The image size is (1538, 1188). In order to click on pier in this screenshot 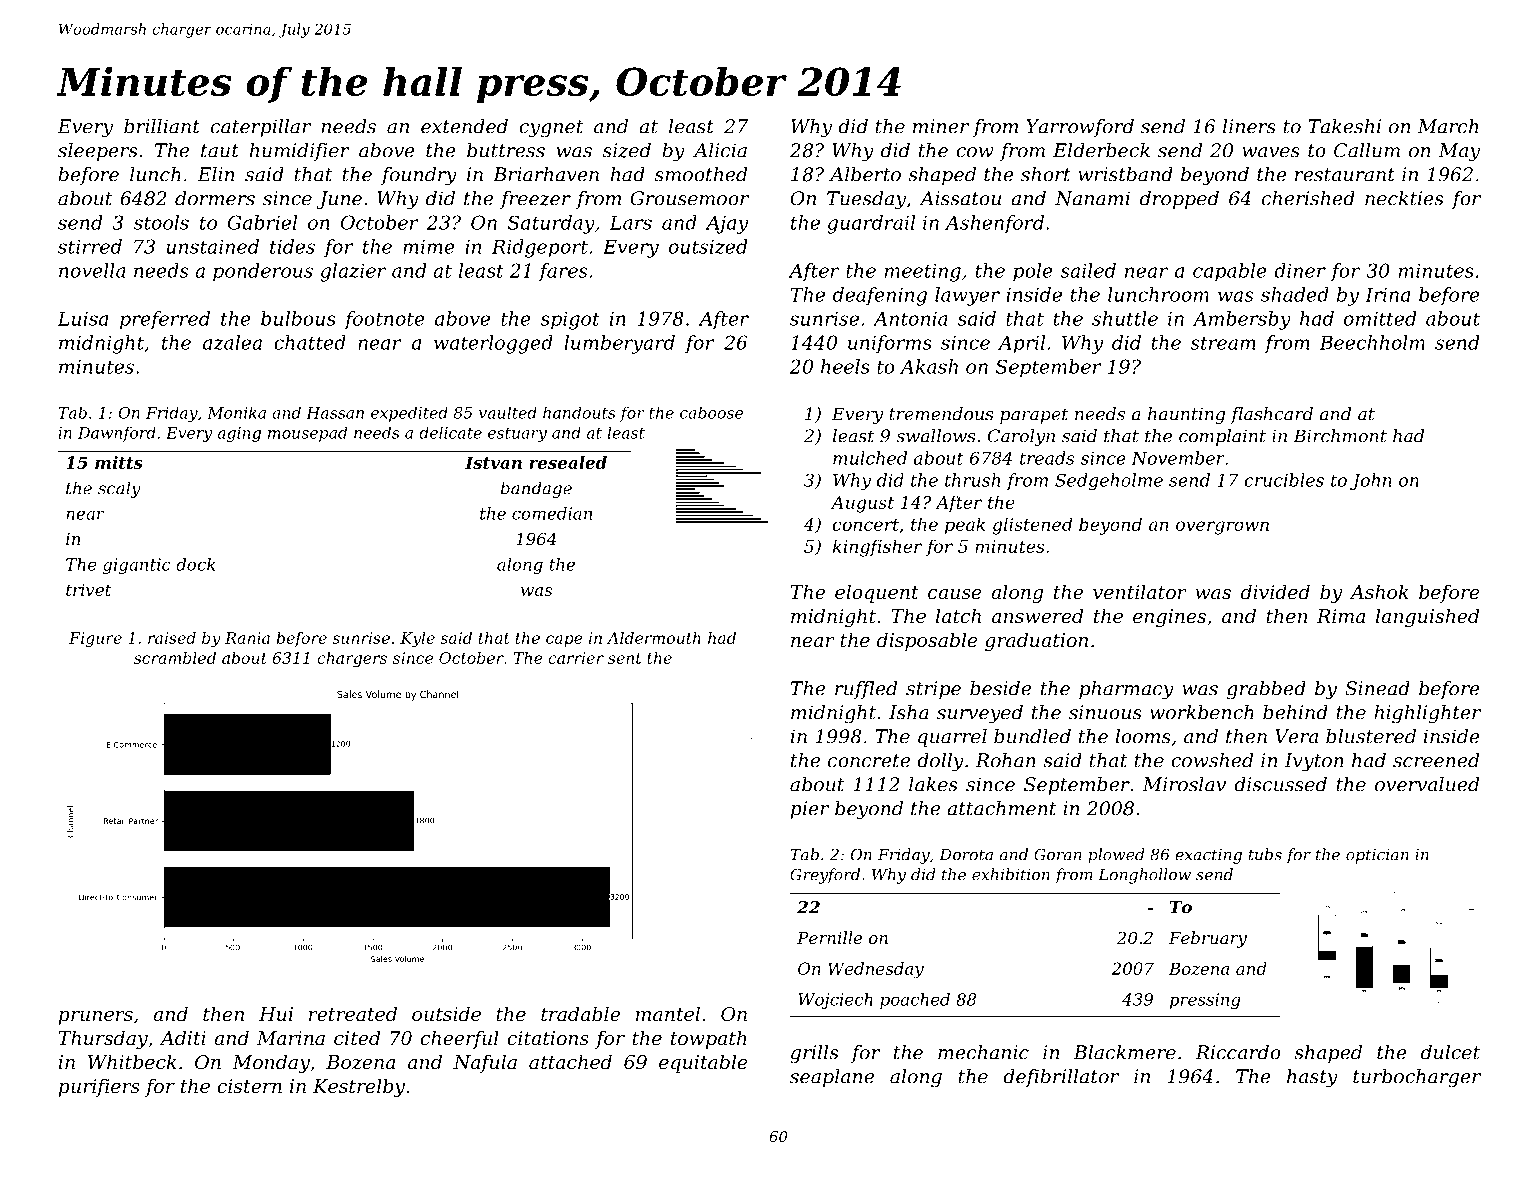, I will do `click(809, 810)`.
